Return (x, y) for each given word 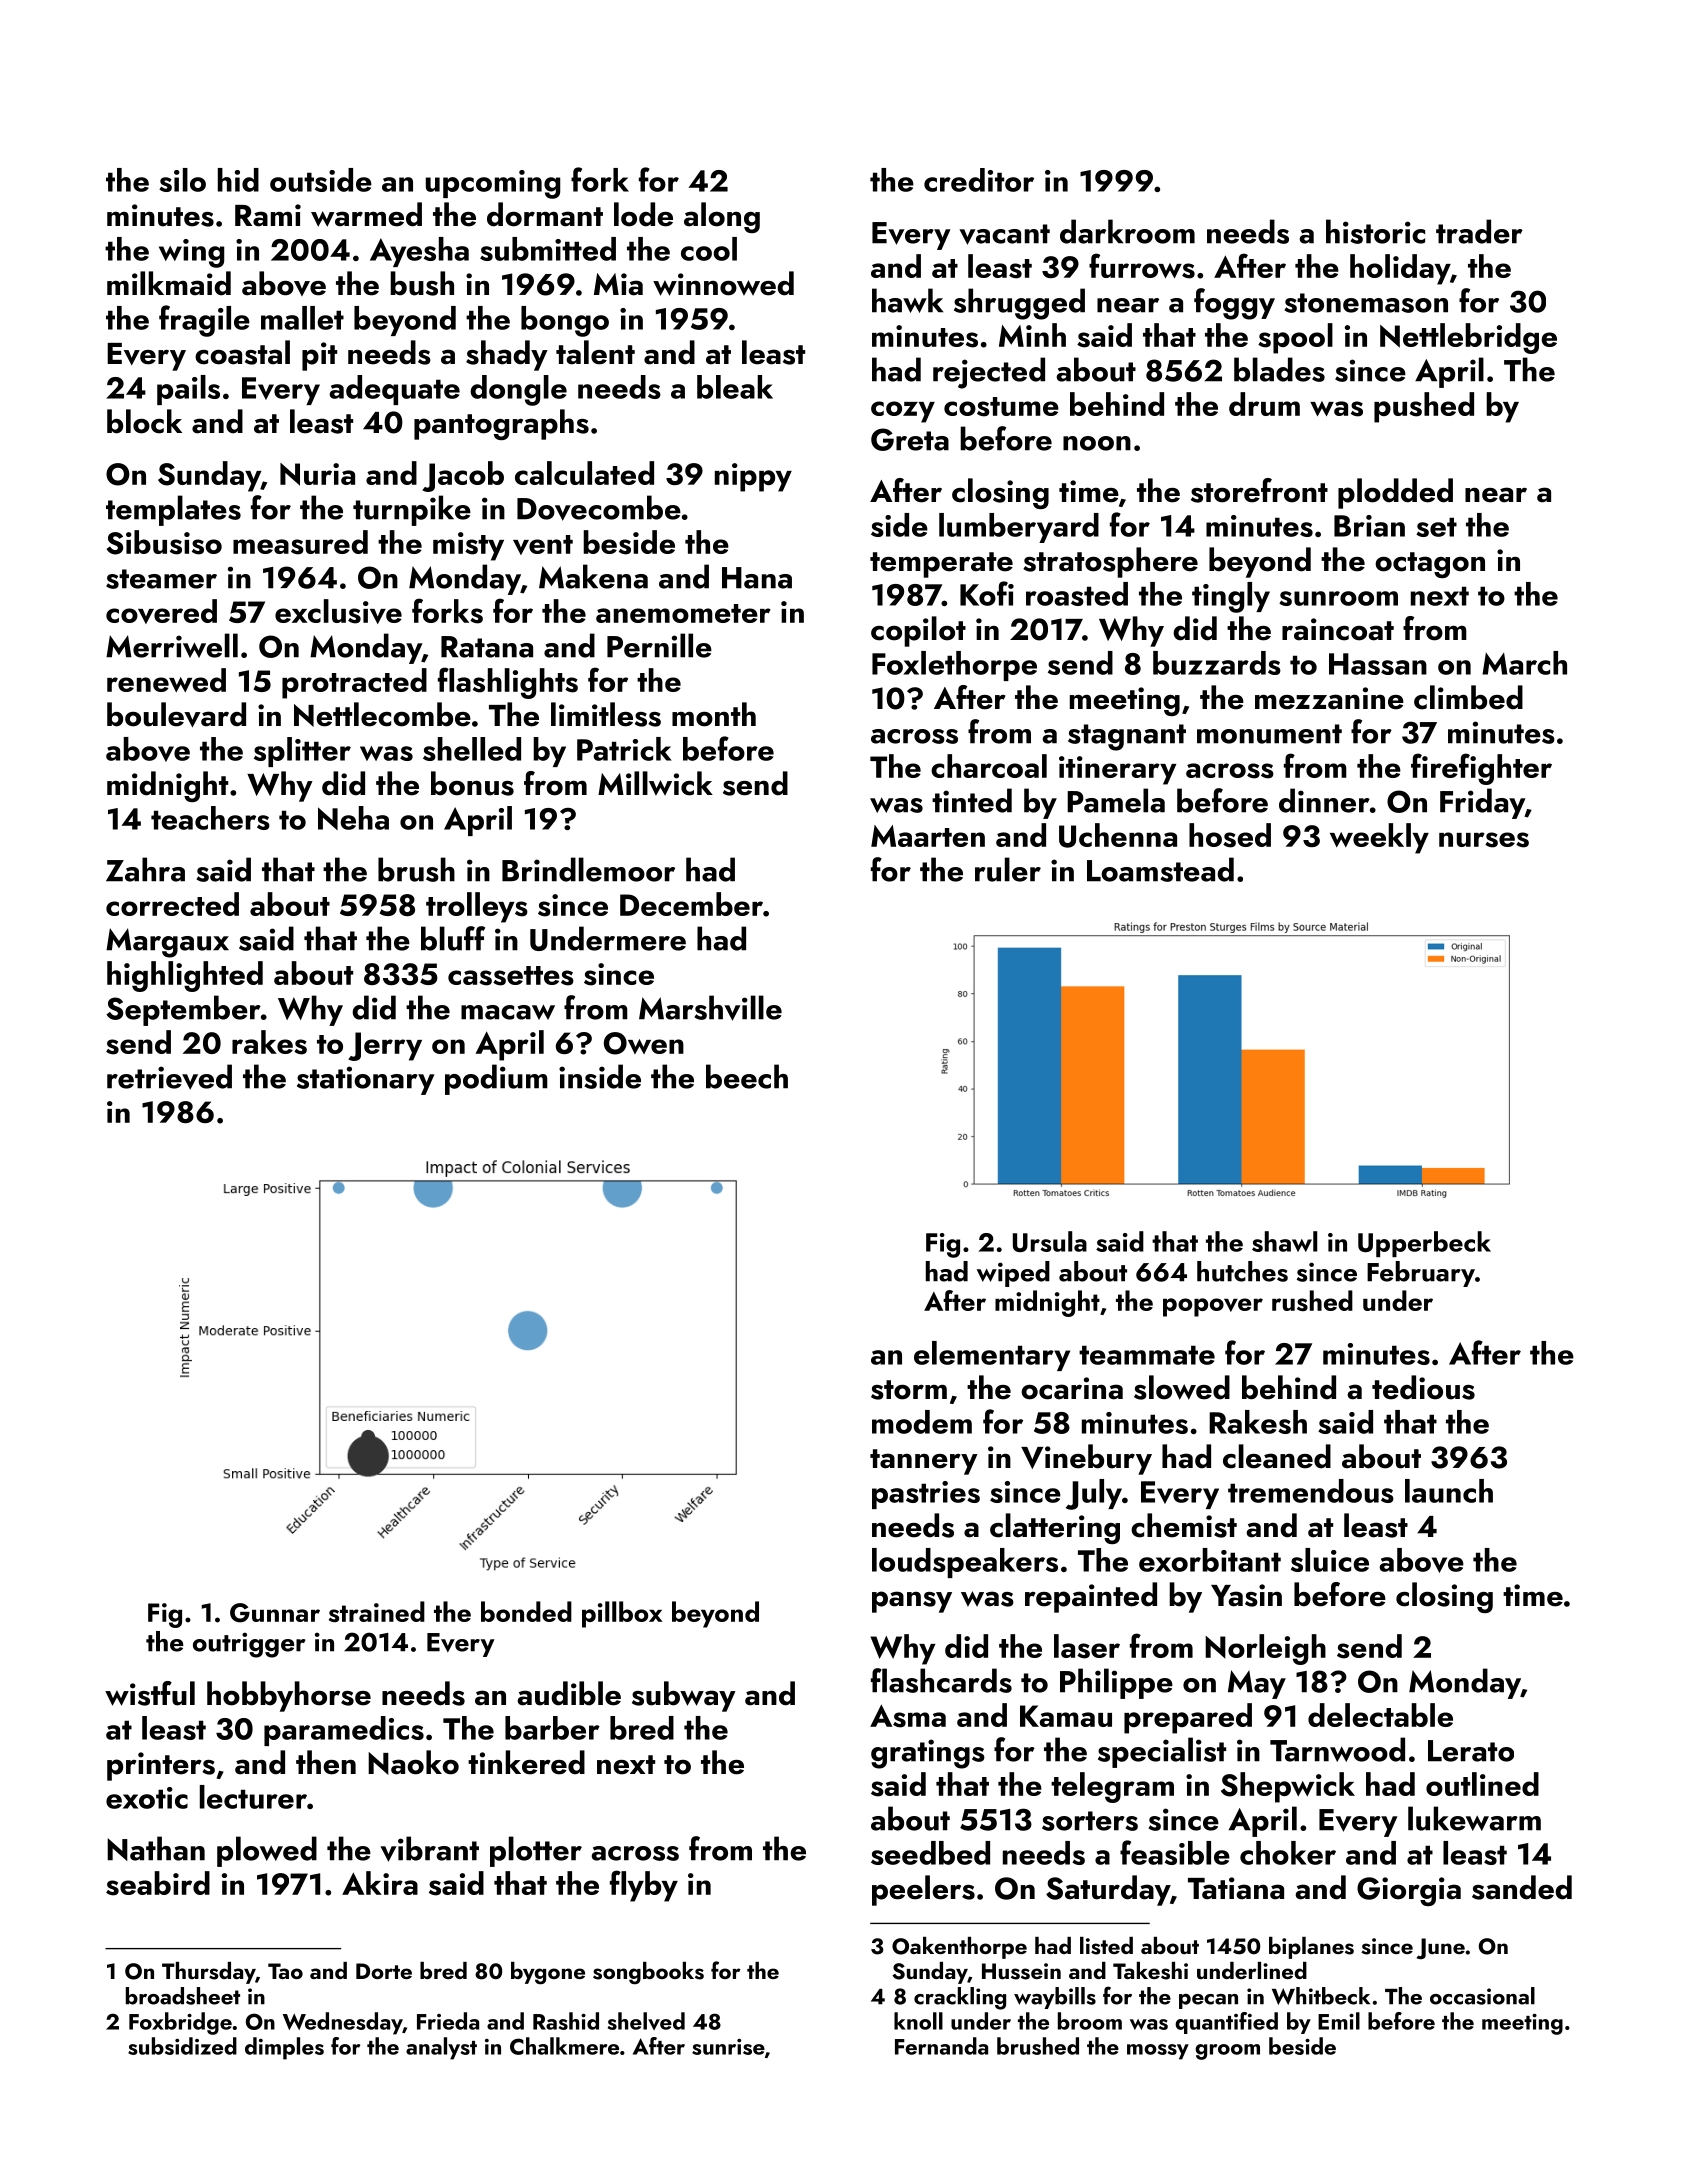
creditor (979, 180)
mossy (1158, 2052)
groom (1227, 2052)
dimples (284, 2048)
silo (182, 180)
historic (1375, 231)
